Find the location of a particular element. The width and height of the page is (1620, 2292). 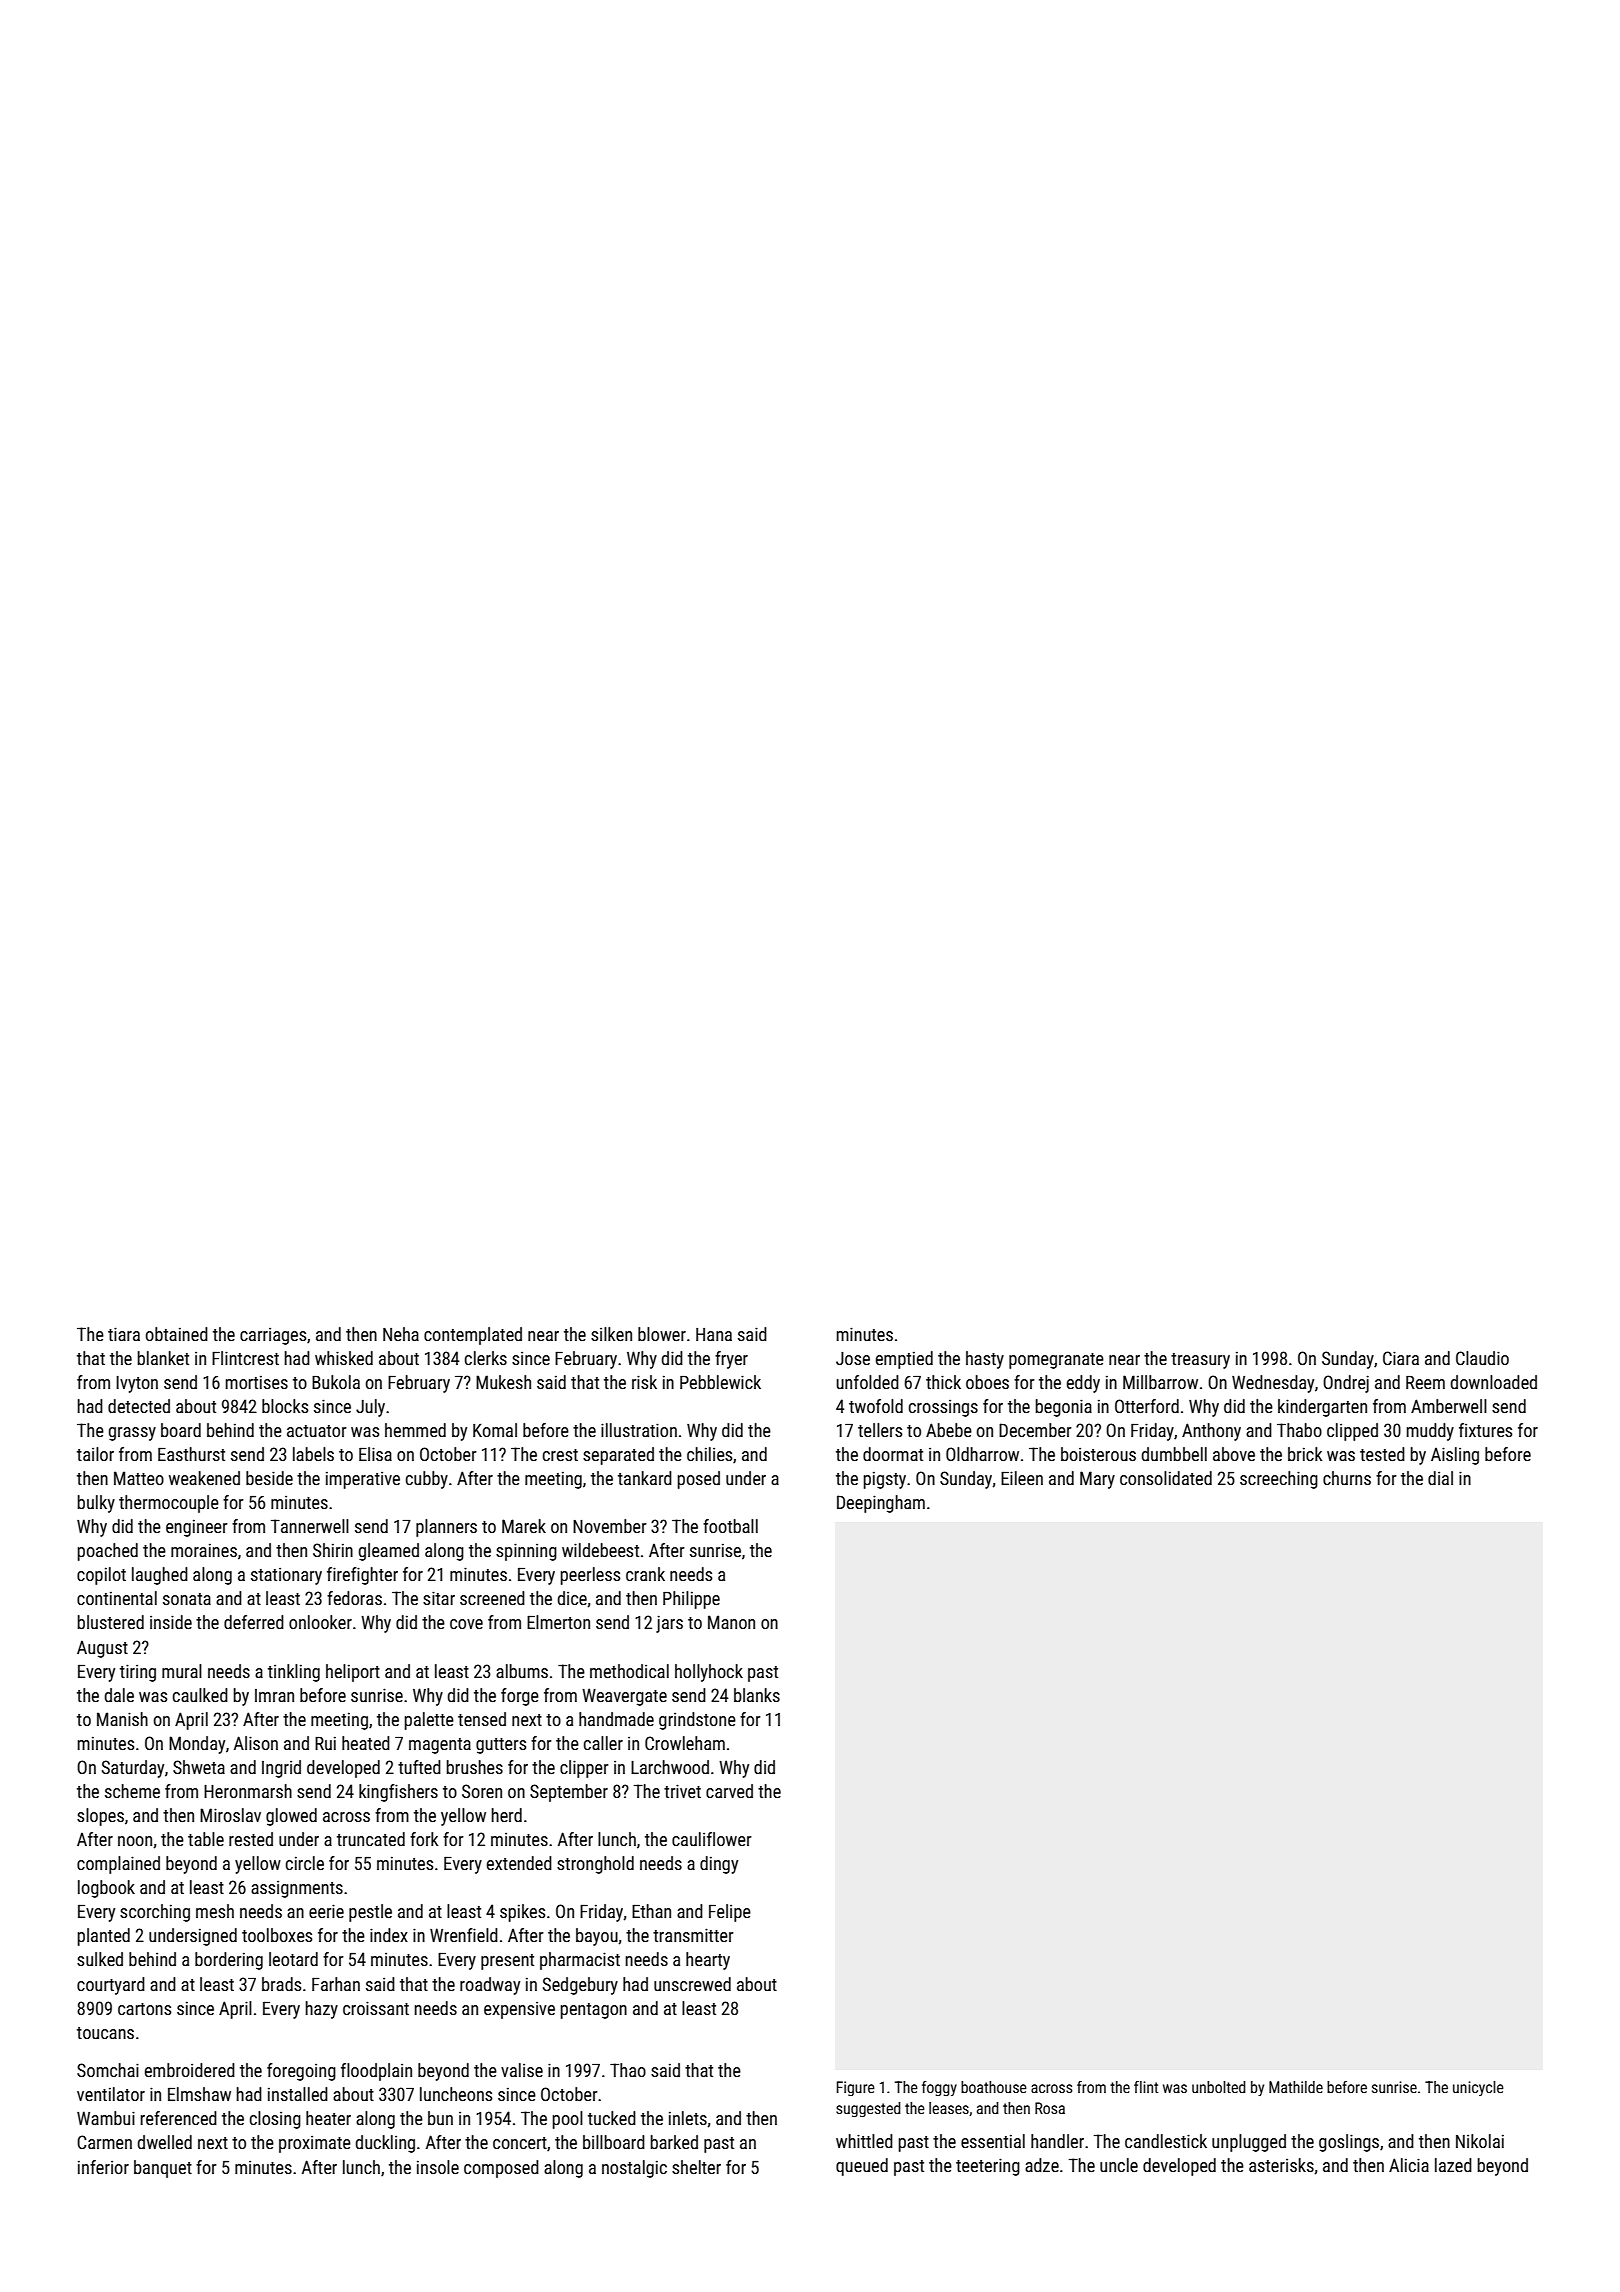

carved is located at coordinates (729, 1791).
